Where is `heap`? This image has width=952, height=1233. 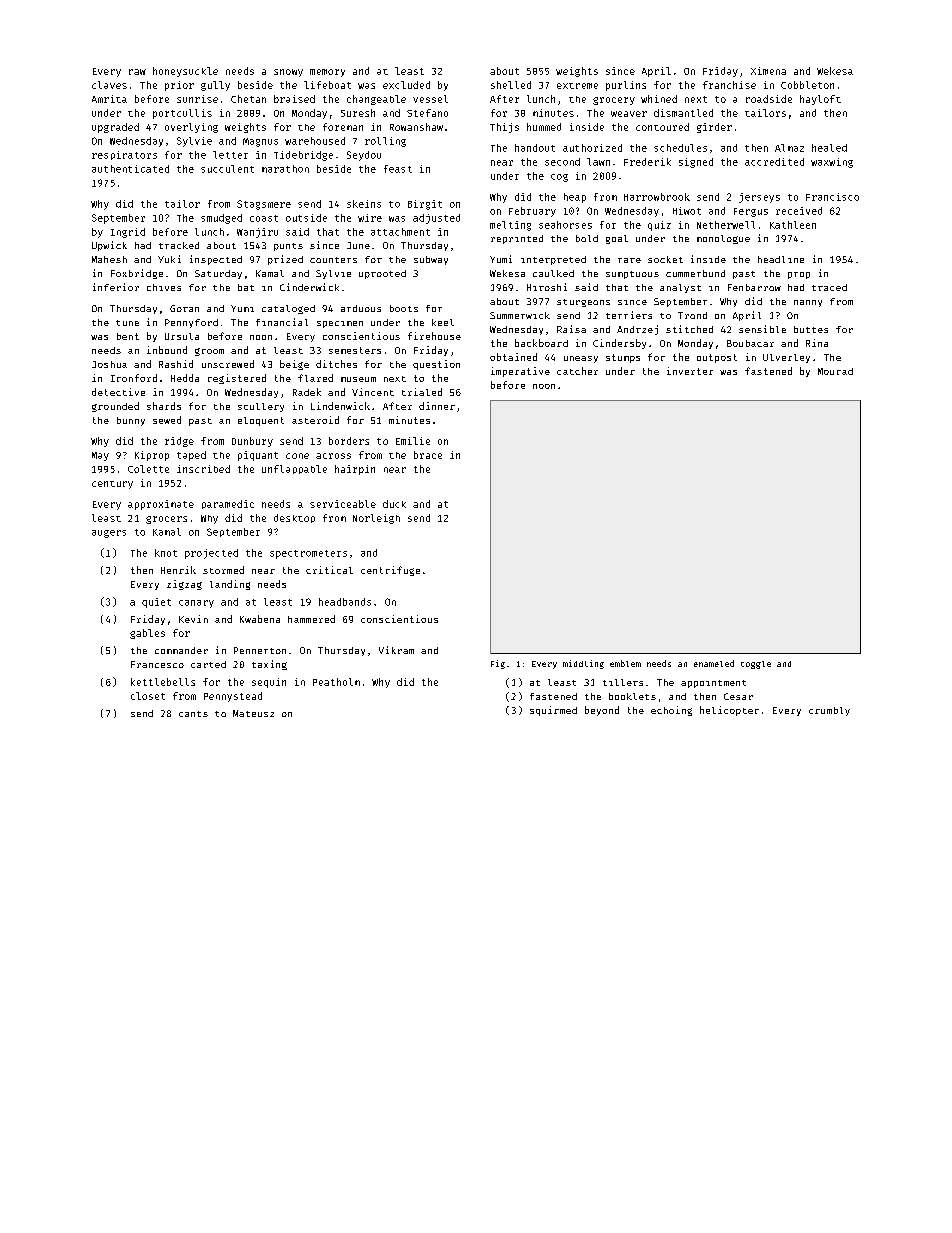 heap is located at coordinates (575, 198).
